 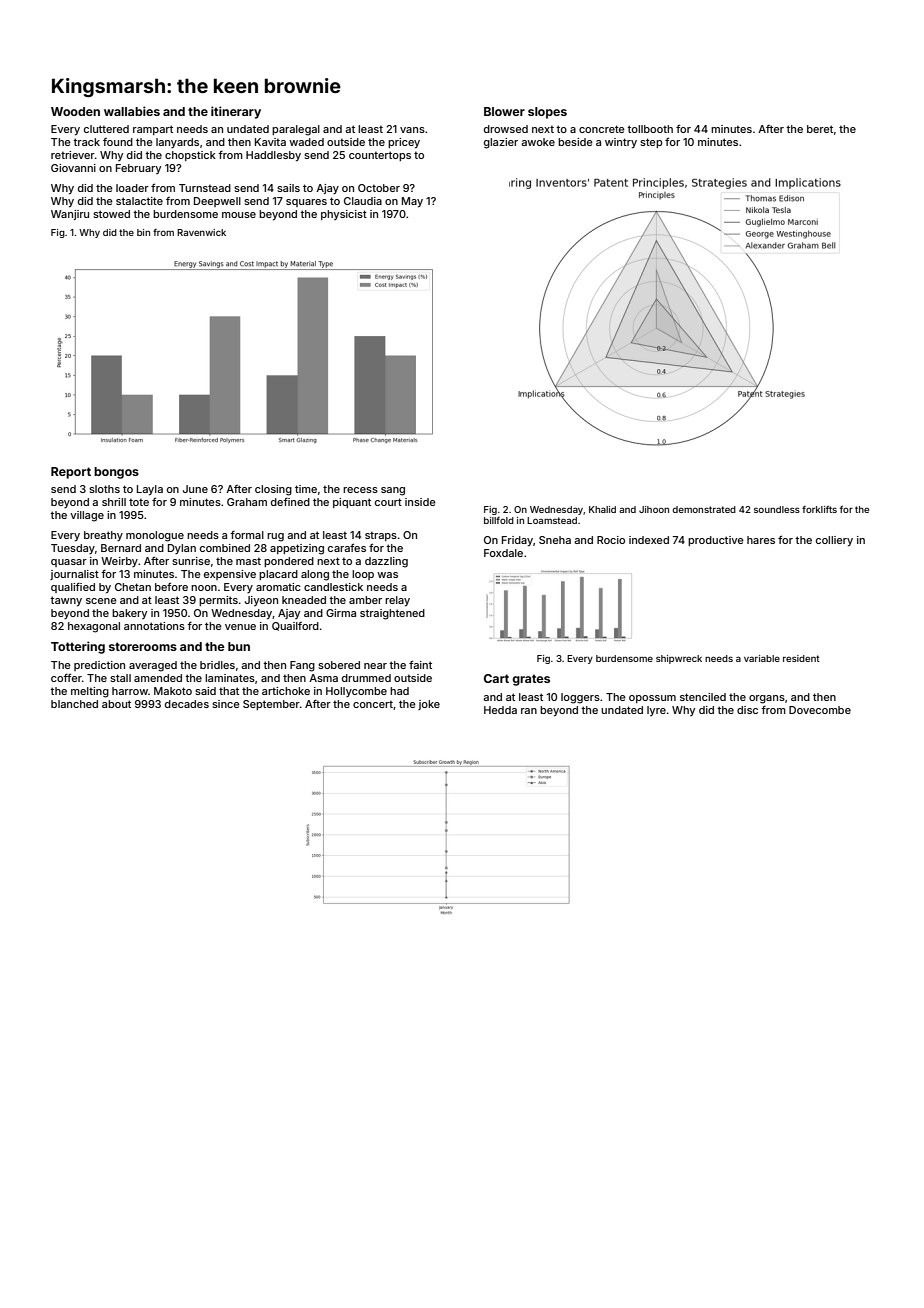 What do you see at coordinates (187, 704) in the image?
I see `decades` at bounding box center [187, 704].
